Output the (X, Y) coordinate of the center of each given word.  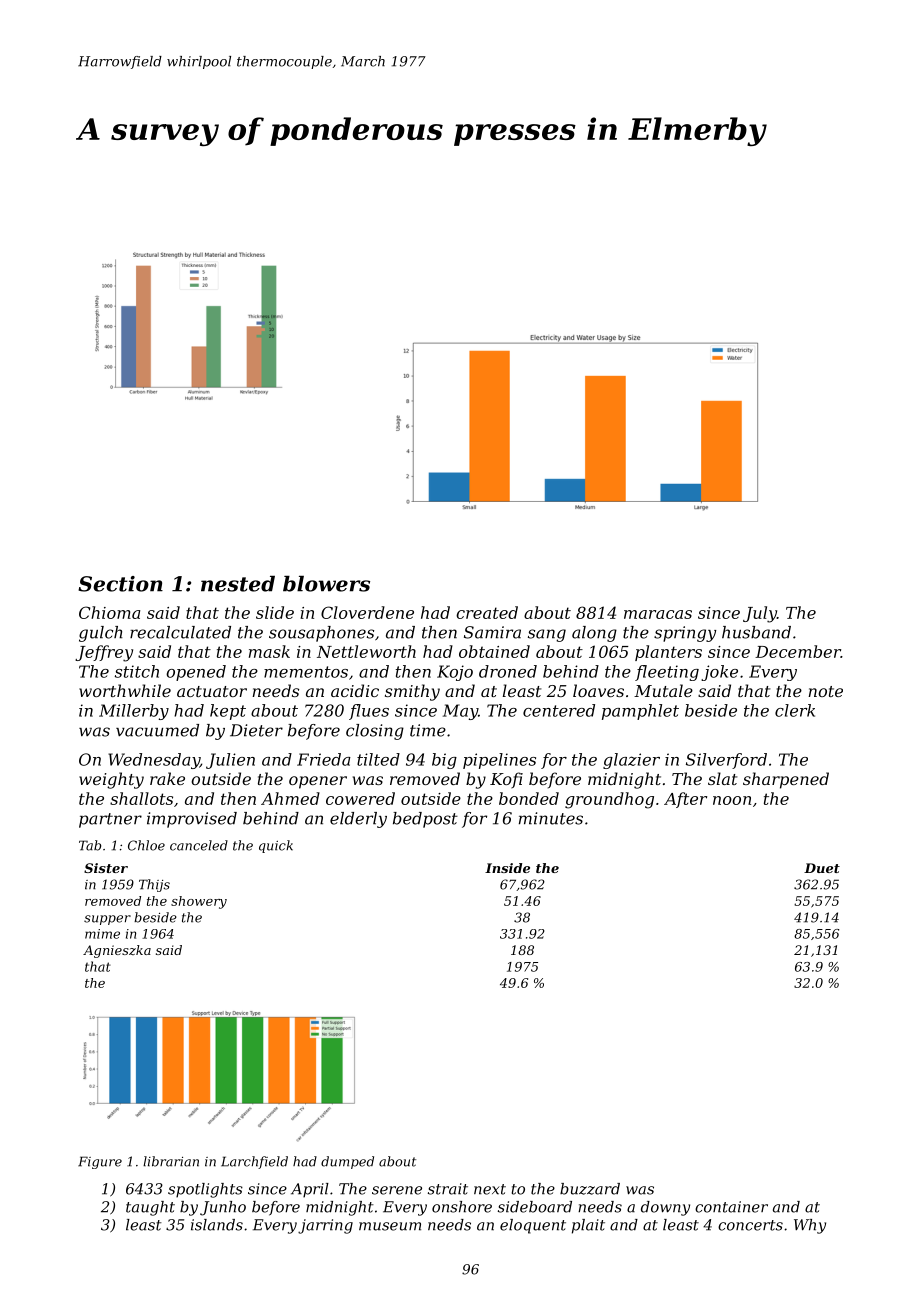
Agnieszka (117, 951)
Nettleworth (366, 651)
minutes (551, 818)
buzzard (590, 1189)
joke (719, 673)
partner (110, 820)
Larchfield (254, 1162)
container (731, 1207)
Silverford (726, 761)
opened (196, 673)
